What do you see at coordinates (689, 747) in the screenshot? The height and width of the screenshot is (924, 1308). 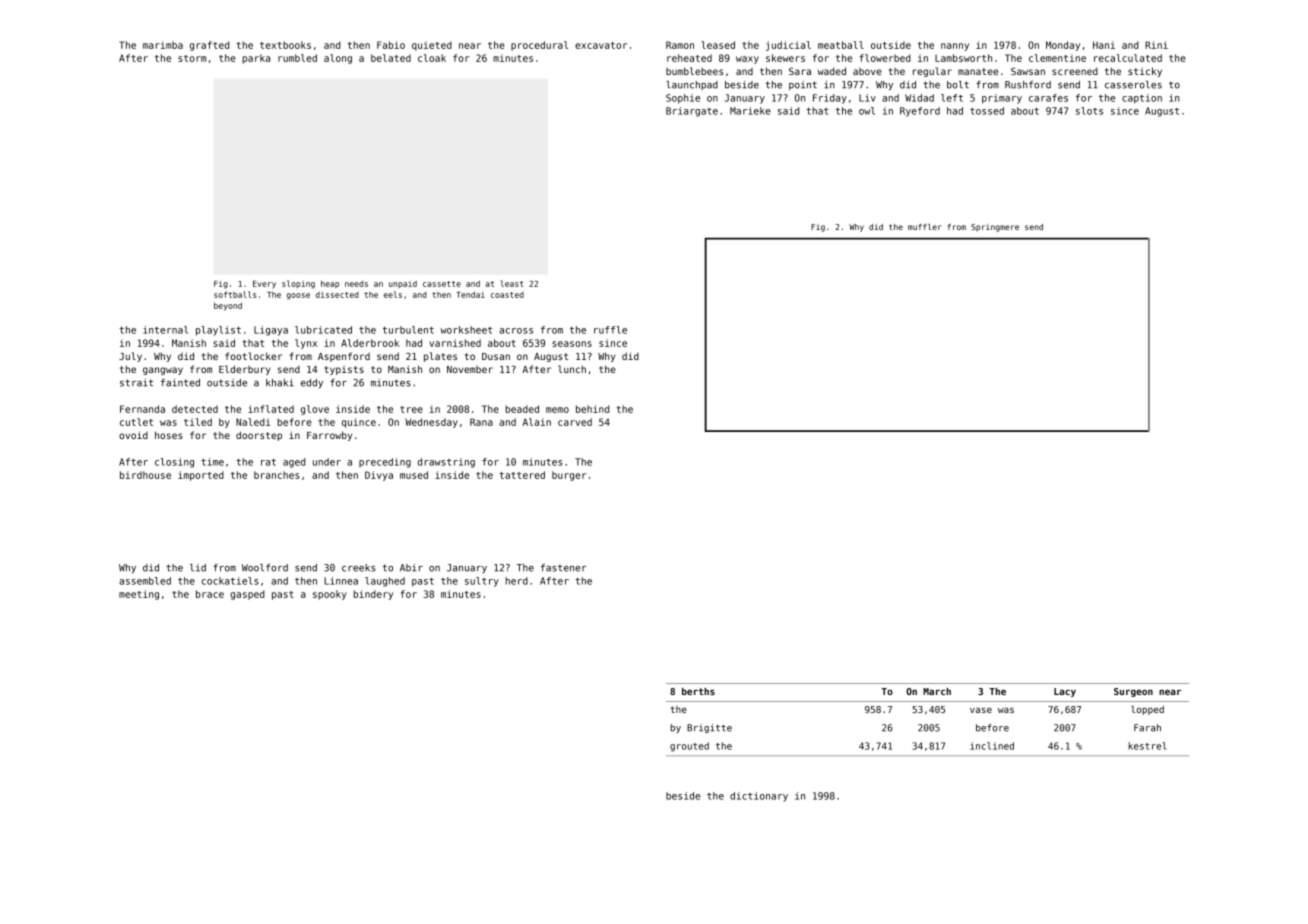 I see `grouted` at bounding box center [689, 747].
